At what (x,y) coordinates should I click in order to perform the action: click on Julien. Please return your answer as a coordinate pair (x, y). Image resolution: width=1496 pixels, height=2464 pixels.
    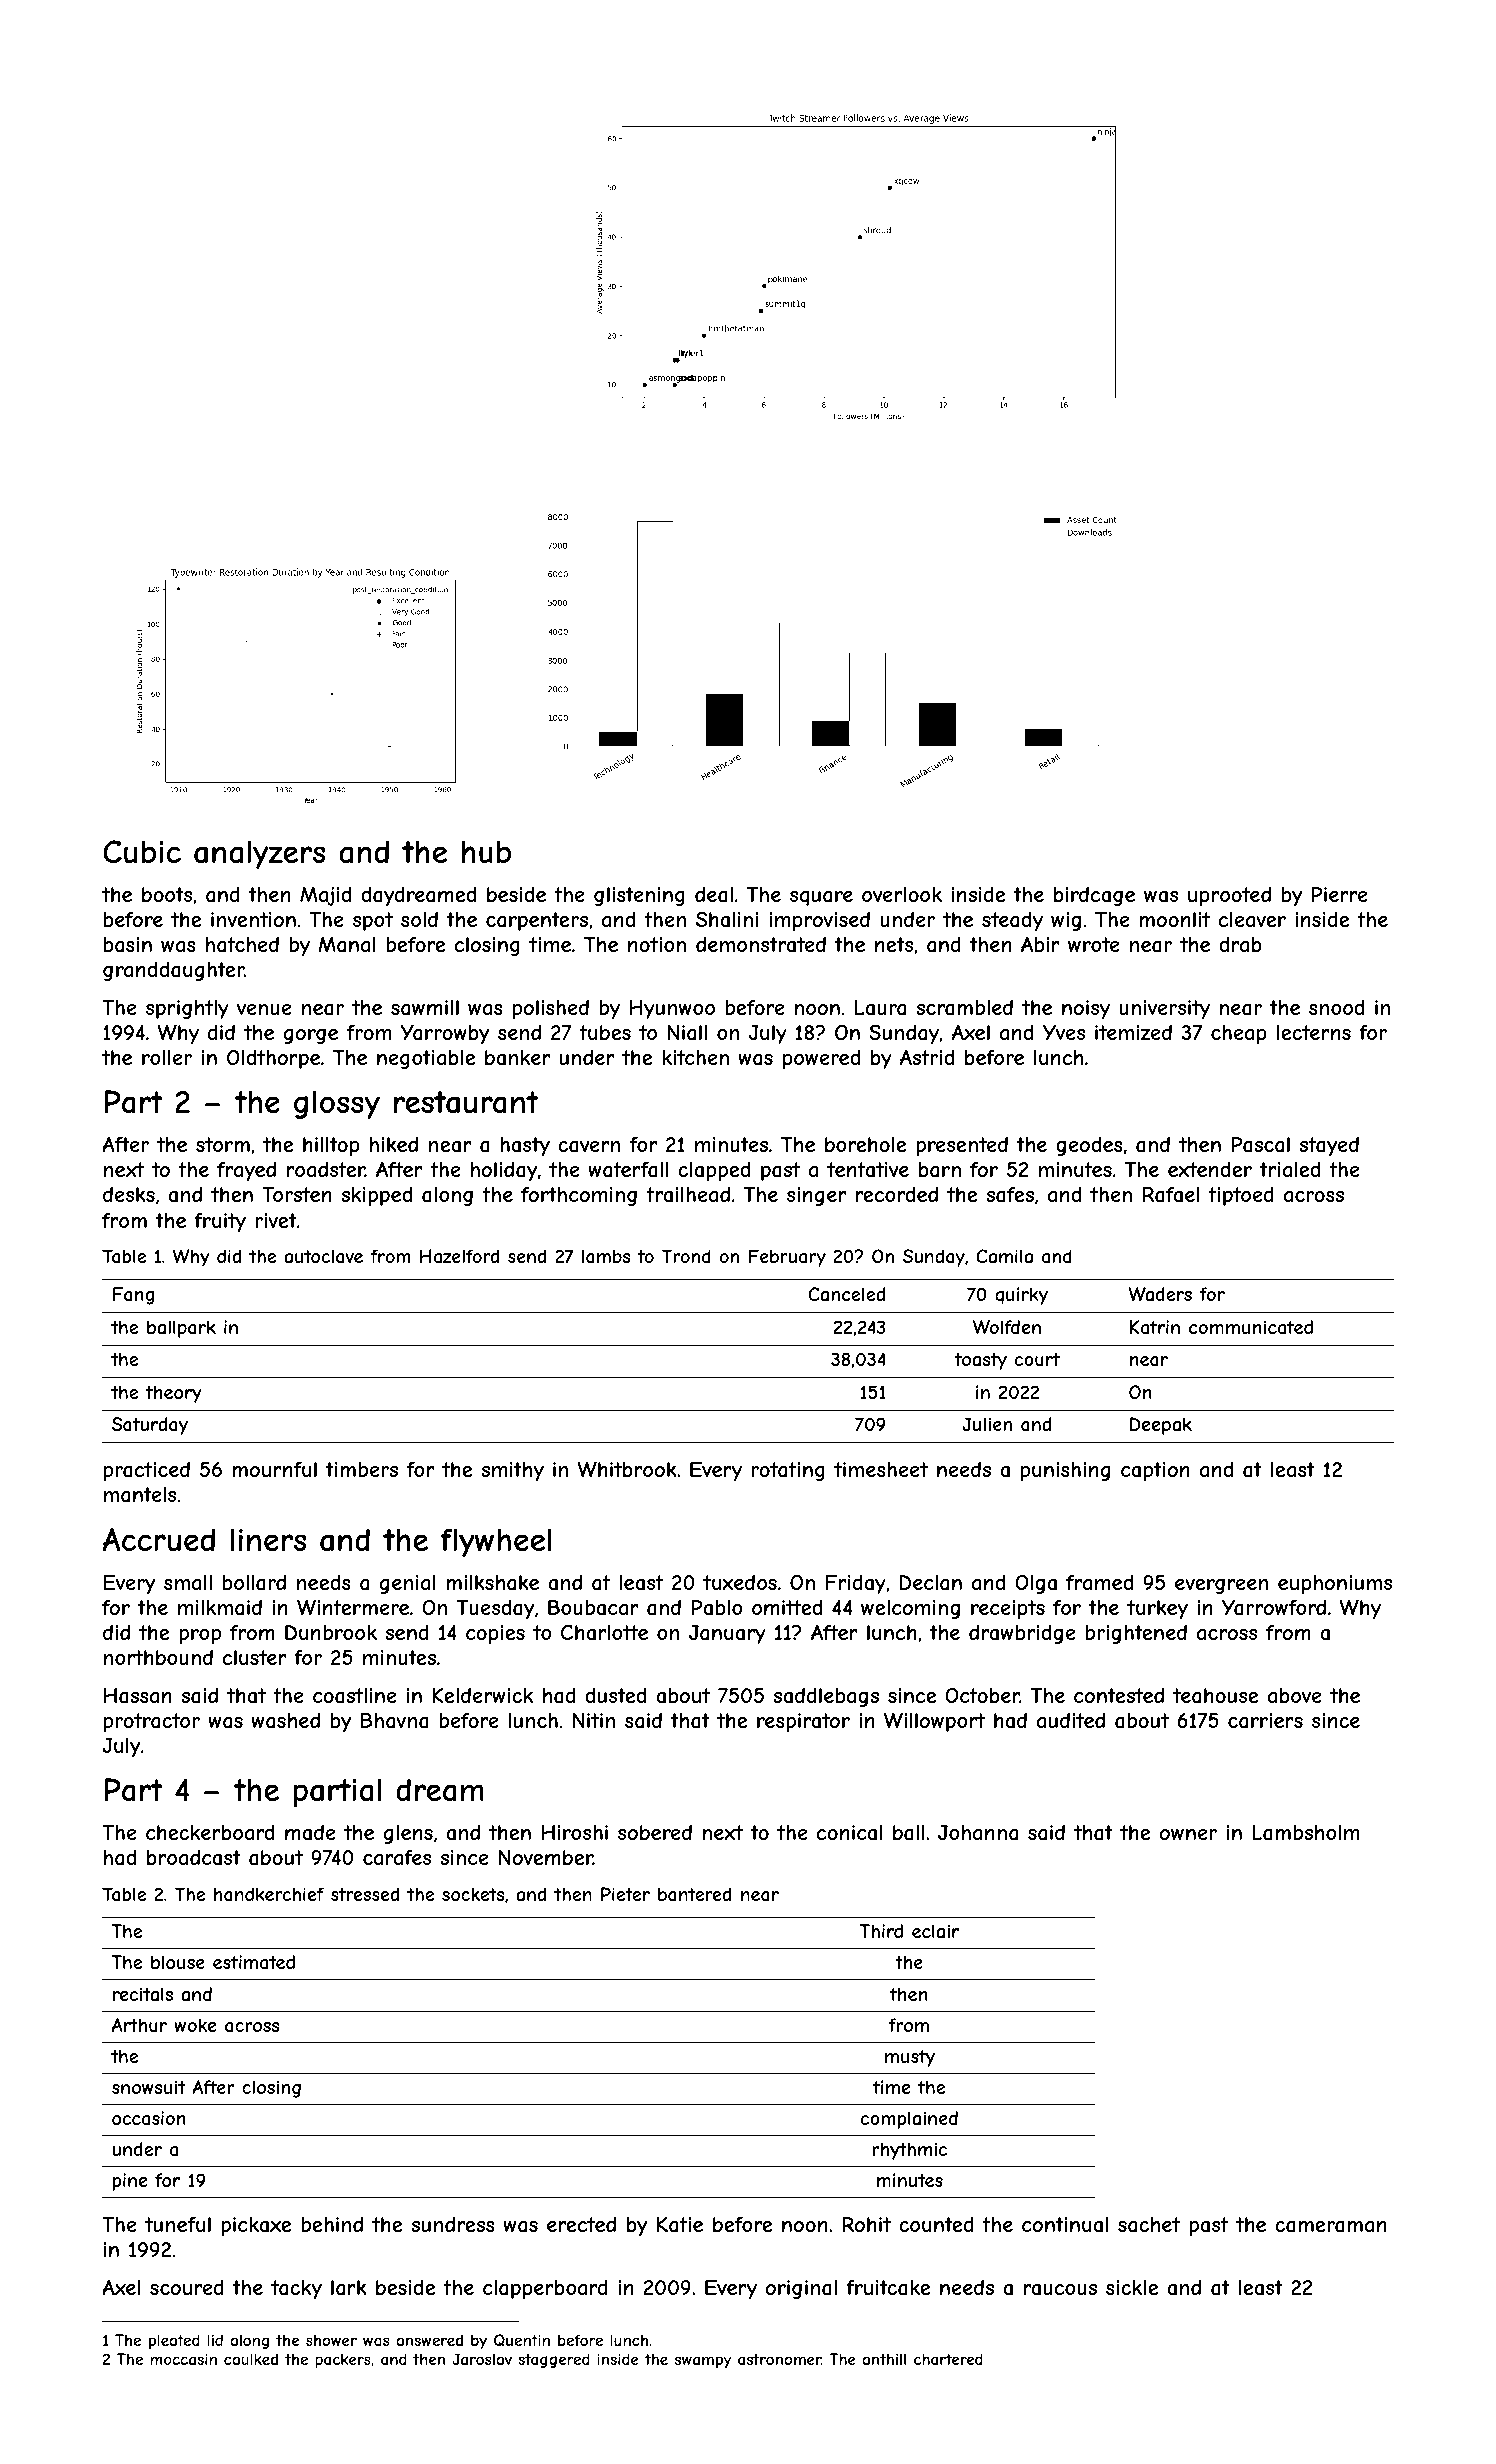
    Looking at the image, I should click on (987, 1424).
